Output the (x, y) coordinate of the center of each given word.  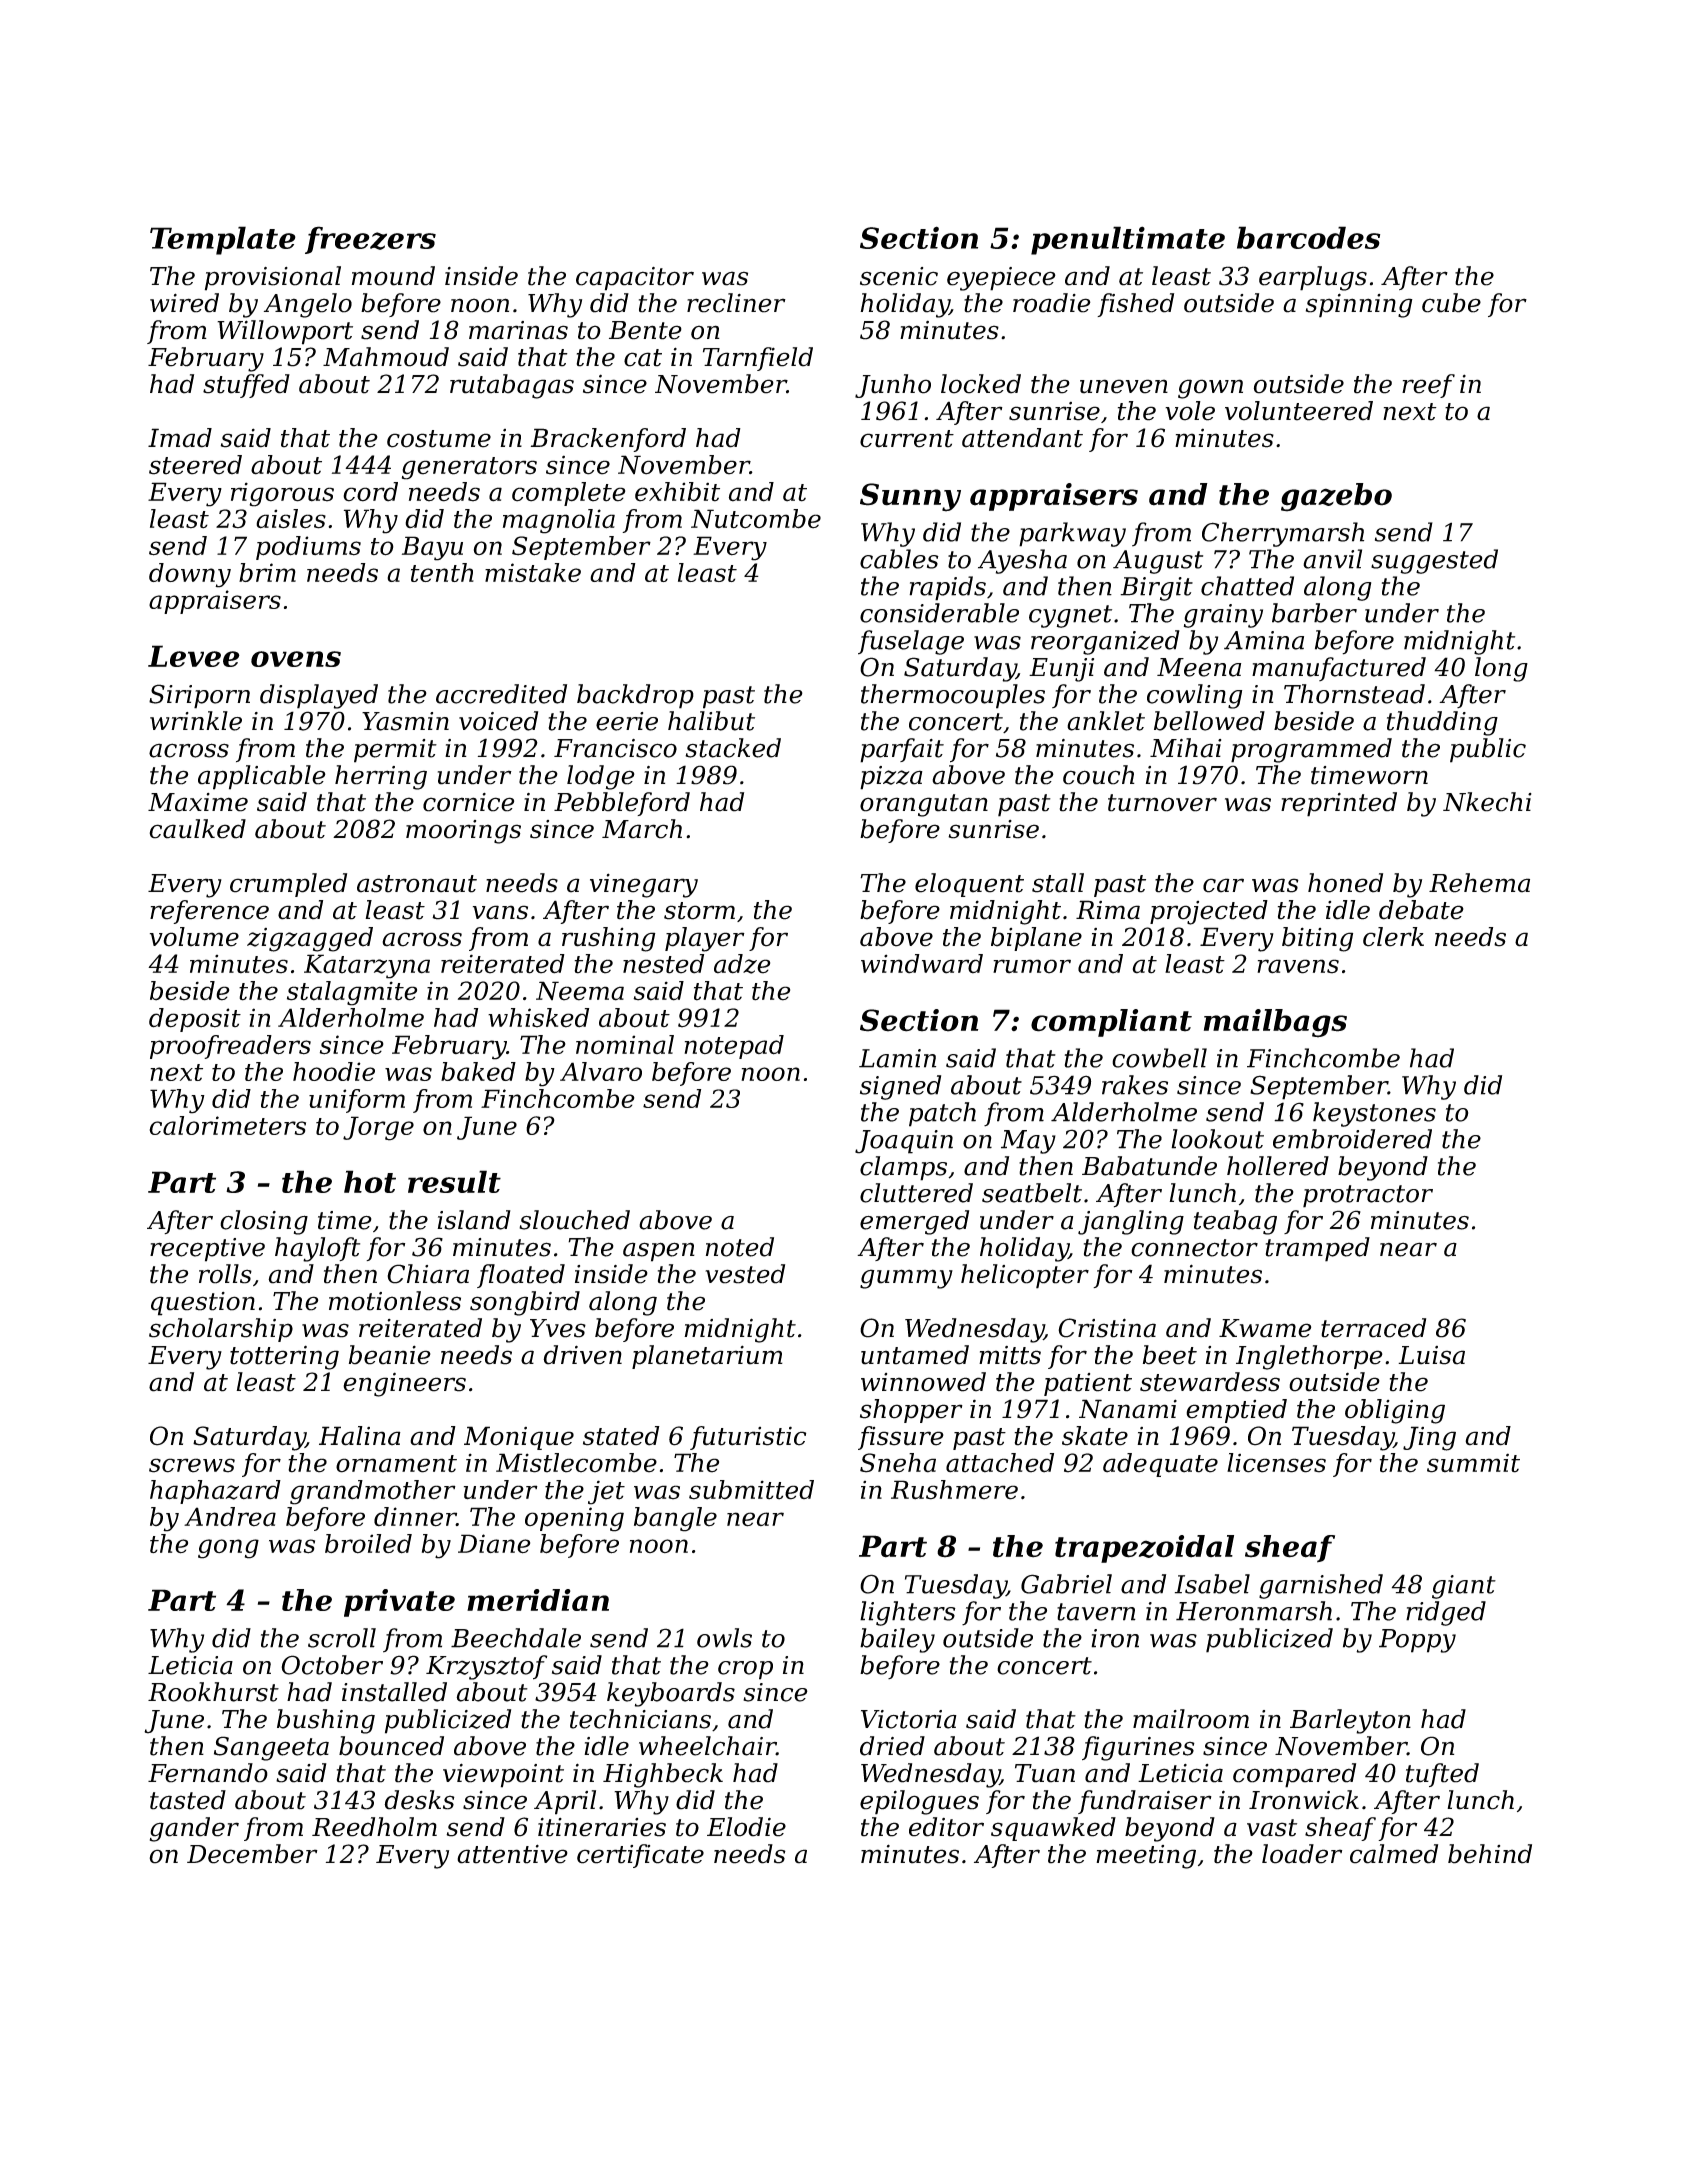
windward (922, 964)
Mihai (1185, 748)
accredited (501, 694)
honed (1345, 883)
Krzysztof (486, 1667)
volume (194, 937)
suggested (1434, 561)
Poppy (1417, 1641)
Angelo (308, 305)
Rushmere (954, 1490)
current (907, 439)
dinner (415, 1517)
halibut (711, 721)
